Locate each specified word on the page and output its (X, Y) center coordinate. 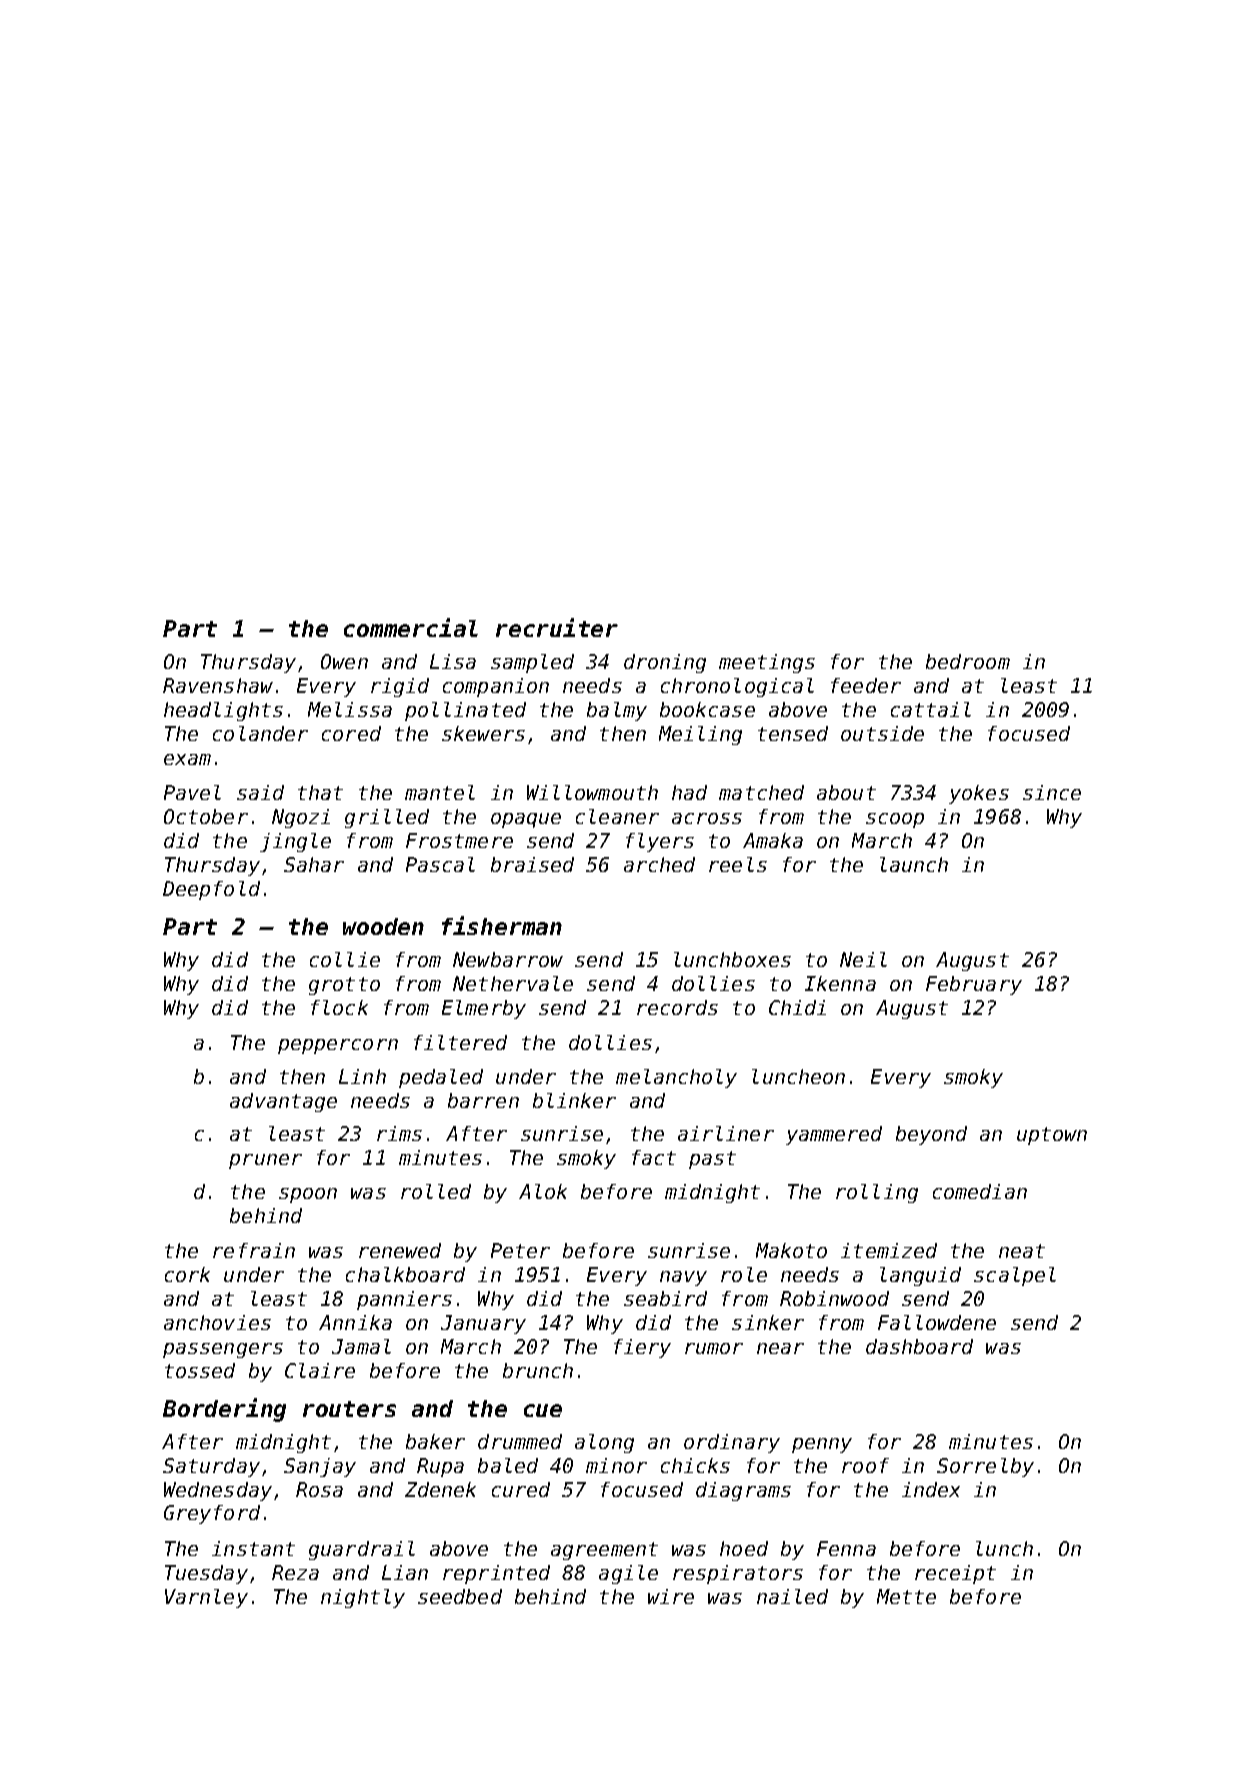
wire (671, 1596)
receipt (955, 1574)
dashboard (919, 1346)
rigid (400, 687)
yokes (979, 794)
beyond (931, 1135)
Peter (520, 1250)
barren (483, 1100)
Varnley (206, 1598)
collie (345, 959)
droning (665, 663)
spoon (308, 1195)
